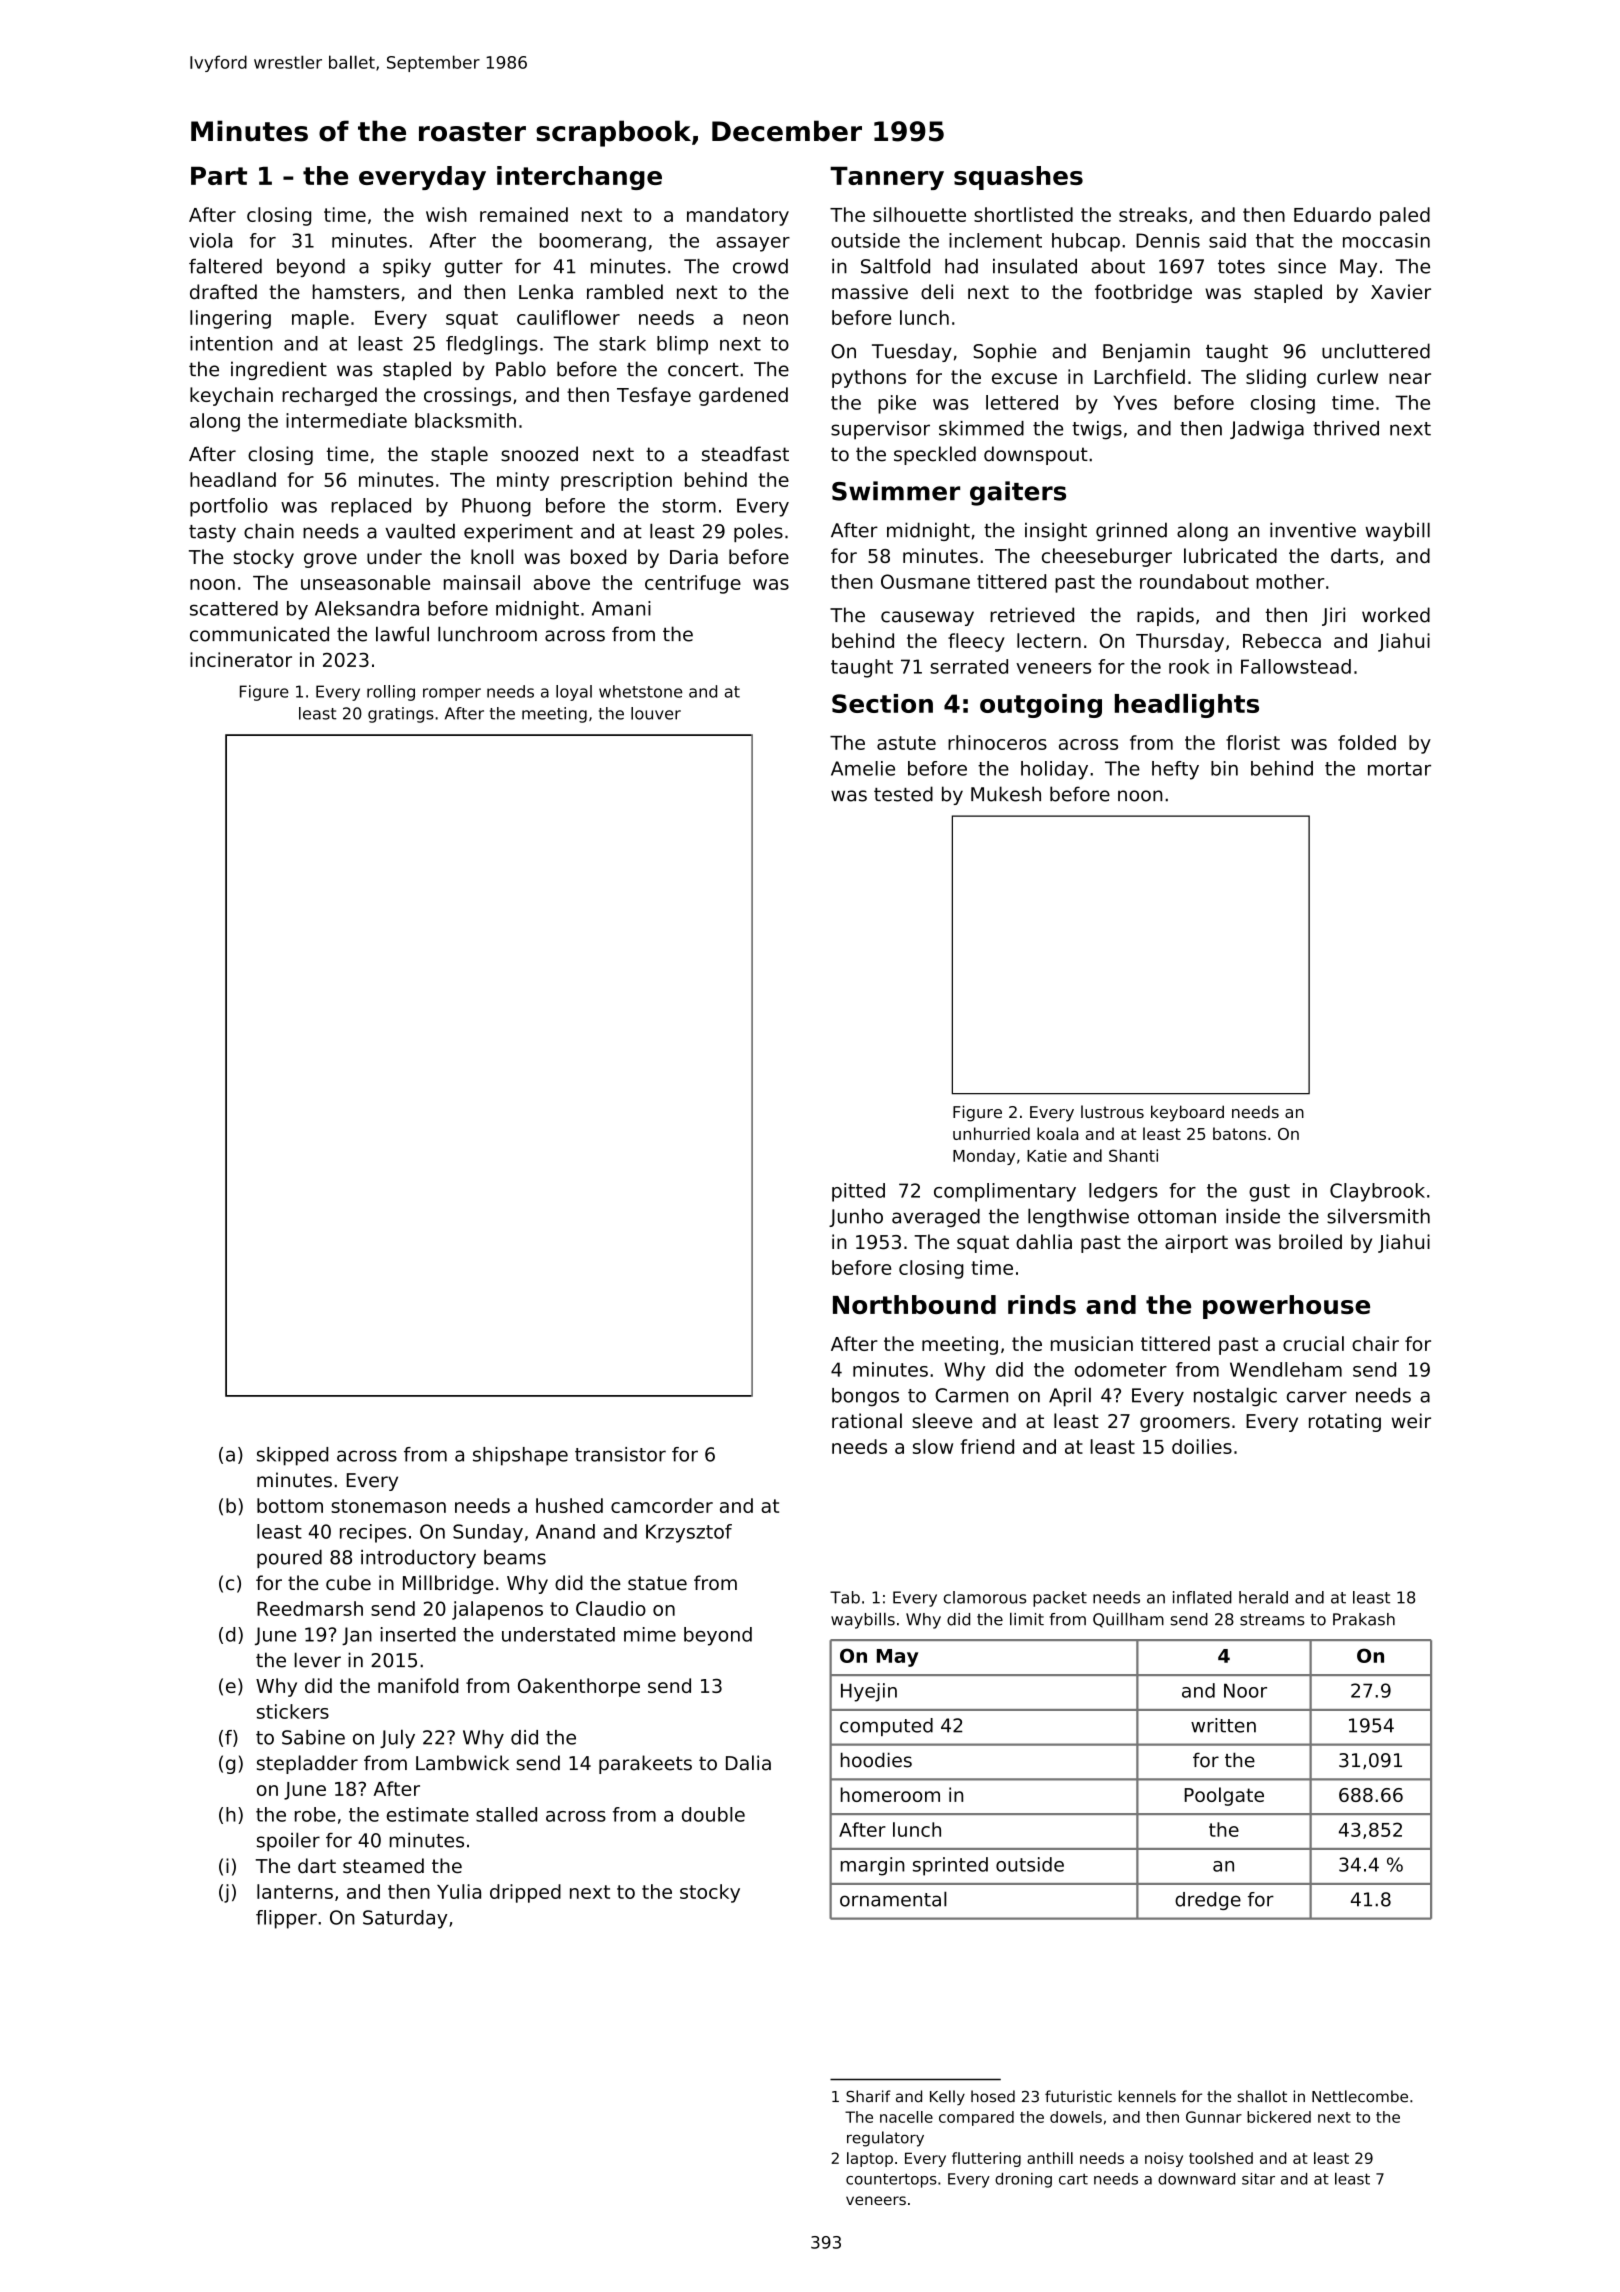  Describe the element at coordinates (401, 715) in the screenshot. I see `gratings` at that location.
